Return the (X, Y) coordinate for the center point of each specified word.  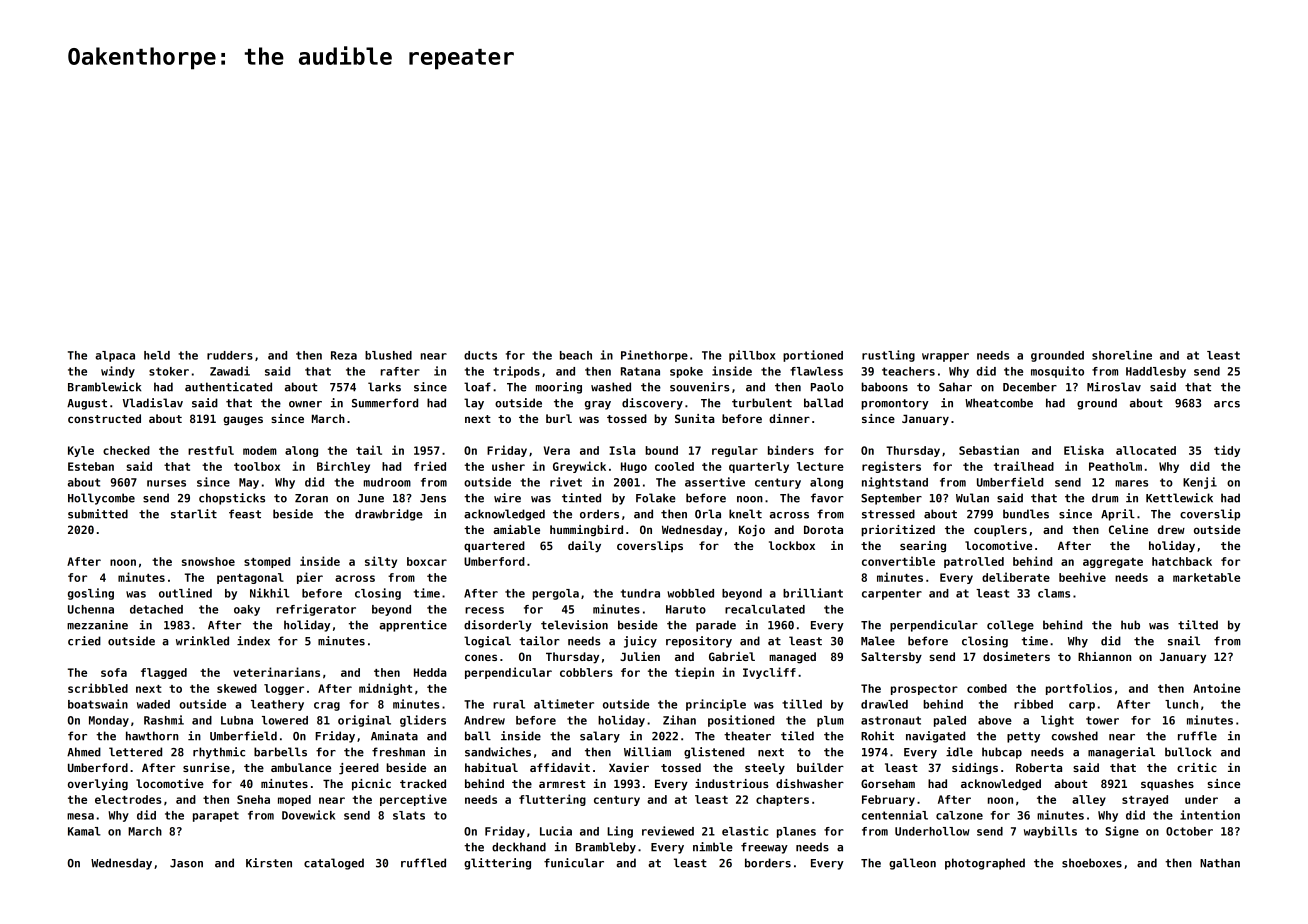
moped (294, 800)
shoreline (1122, 355)
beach (576, 355)
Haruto (686, 609)
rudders (230, 355)
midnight (385, 689)
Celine (1128, 529)
